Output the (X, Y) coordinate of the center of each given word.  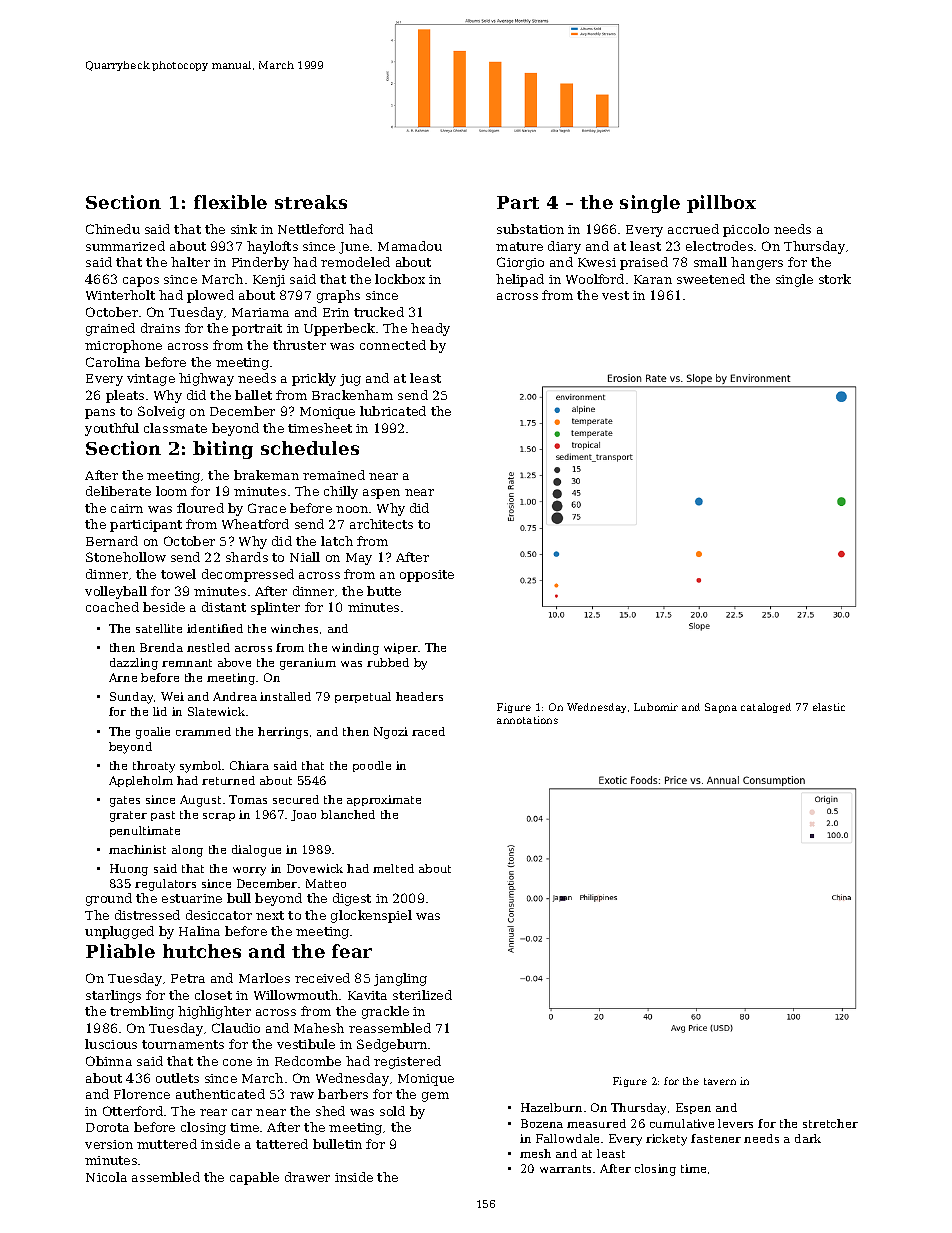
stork (835, 279)
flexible (230, 202)
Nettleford (311, 229)
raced (428, 731)
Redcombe (308, 1061)
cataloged (766, 708)
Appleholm (141, 781)
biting (223, 450)
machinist (137, 849)
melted (393, 868)
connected (393, 345)
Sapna (721, 708)
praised (644, 263)
